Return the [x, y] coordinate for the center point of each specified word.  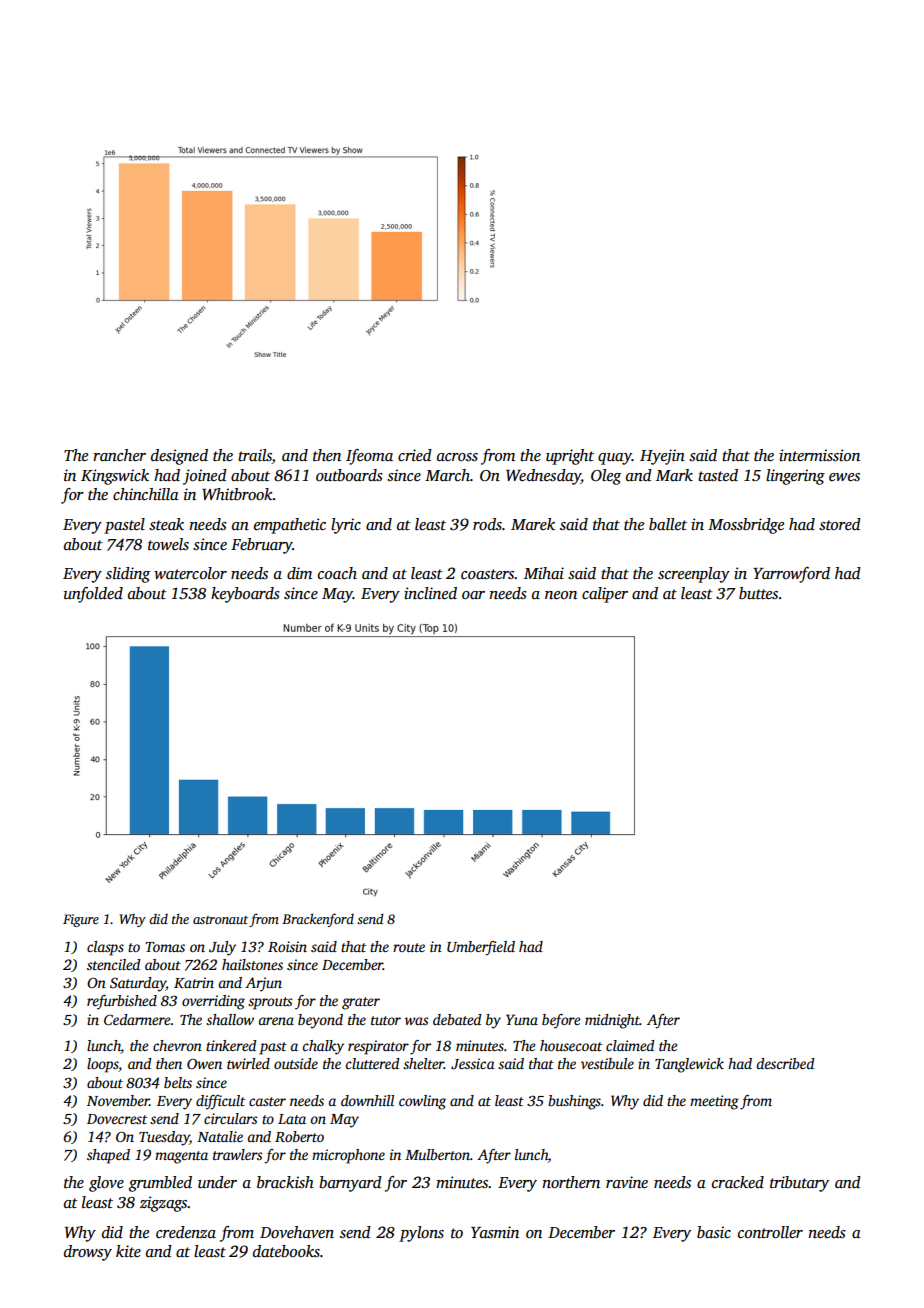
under [217, 1182]
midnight [612, 1021]
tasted [718, 475]
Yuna [522, 1019]
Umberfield [481, 948]
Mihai [544, 573]
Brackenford [318, 920]
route [409, 947]
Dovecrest [117, 1119]
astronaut [220, 920]
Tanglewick [689, 1065]
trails [255, 456]
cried [415, 455]
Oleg [606, 477]
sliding [128, 575]
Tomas [165, 947]
